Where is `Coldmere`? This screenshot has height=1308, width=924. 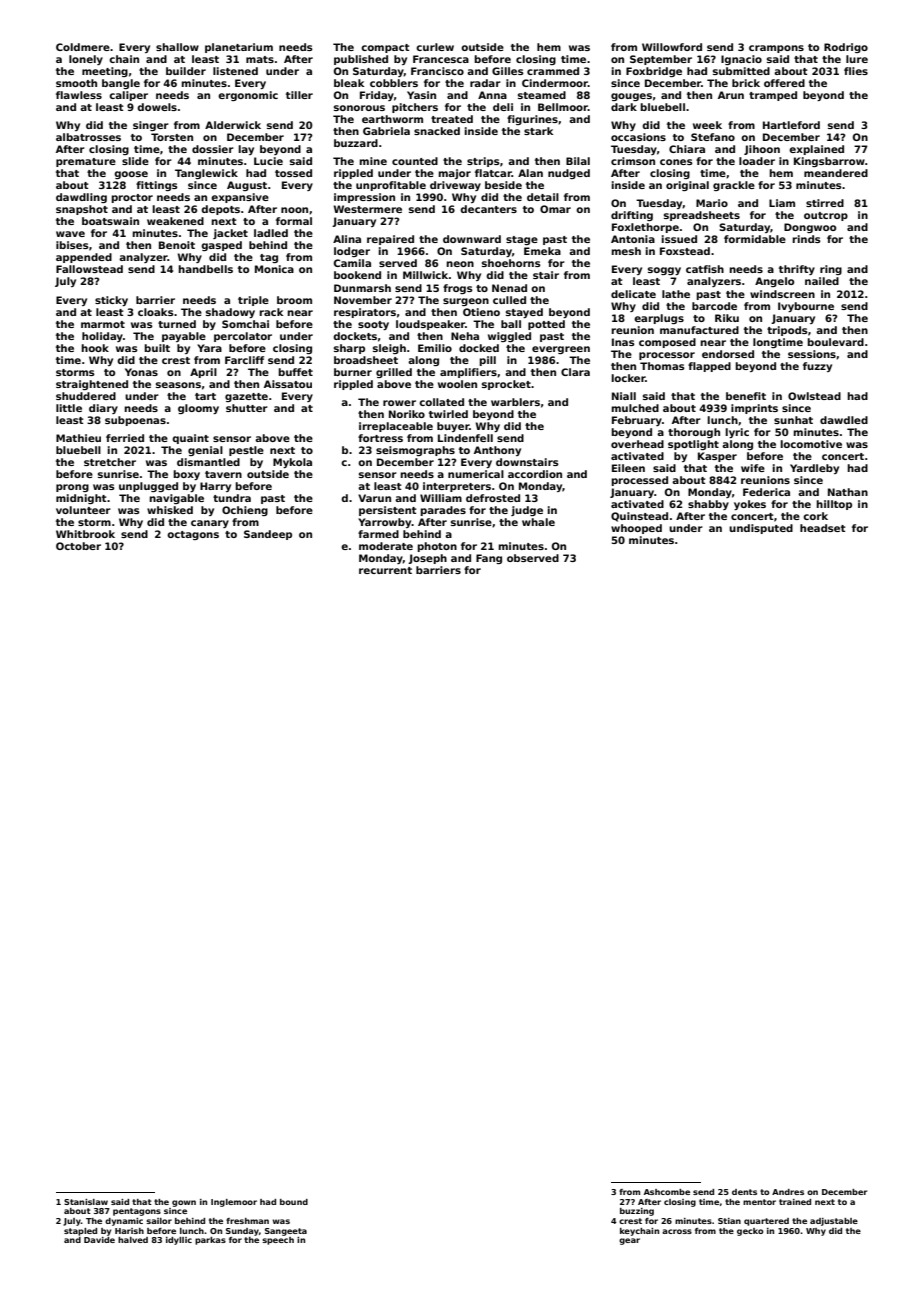 Coldmere is located at coordinates (83, 47).
